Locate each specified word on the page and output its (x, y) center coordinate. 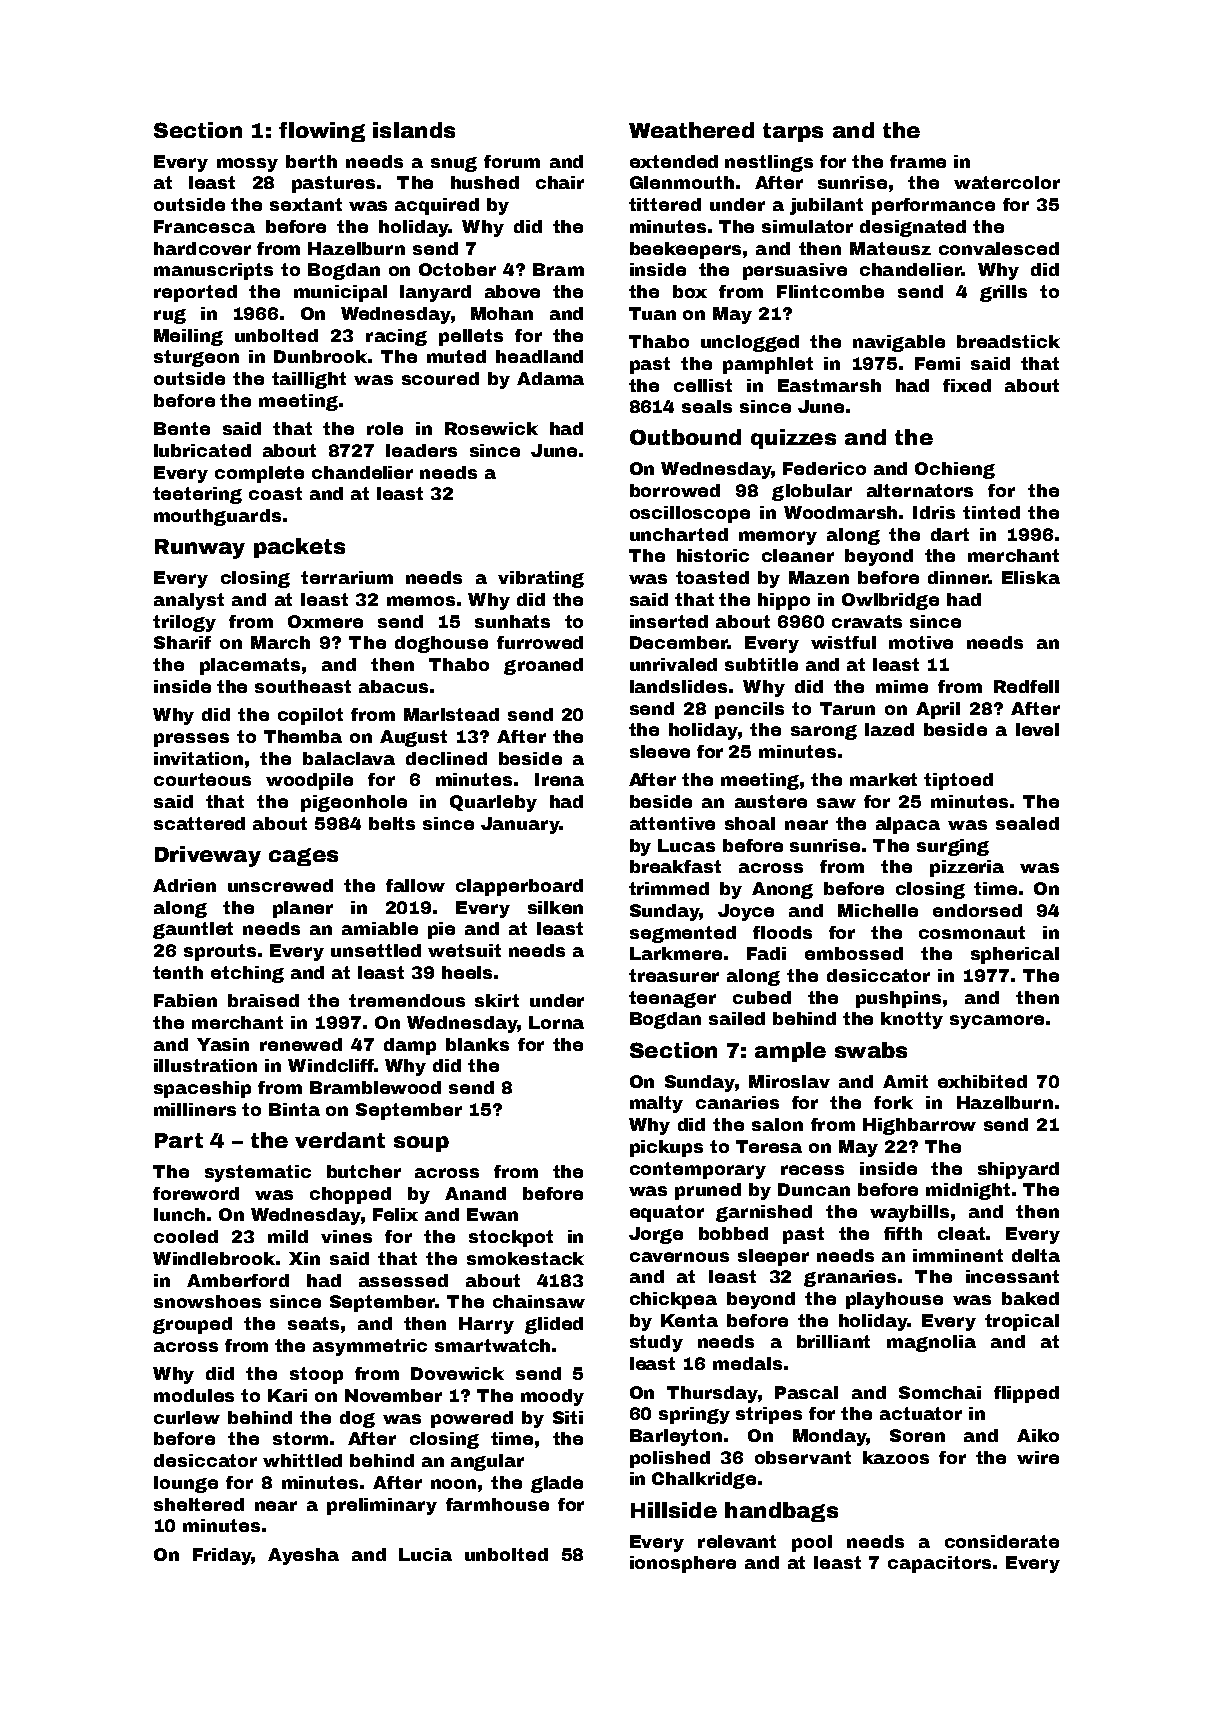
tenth (178, 972)
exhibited (982, 1081)
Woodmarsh (840, 512)
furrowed (540, 642)
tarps (793, 132)
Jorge (656, 1235)
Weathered (691, 130)
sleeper (773, 1257)
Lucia (425, 1554)
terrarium (347, 577)
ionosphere (683, 1564)
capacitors (939, 1564)
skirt (497, 1000)
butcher (364, 1171)
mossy (247, 165)
